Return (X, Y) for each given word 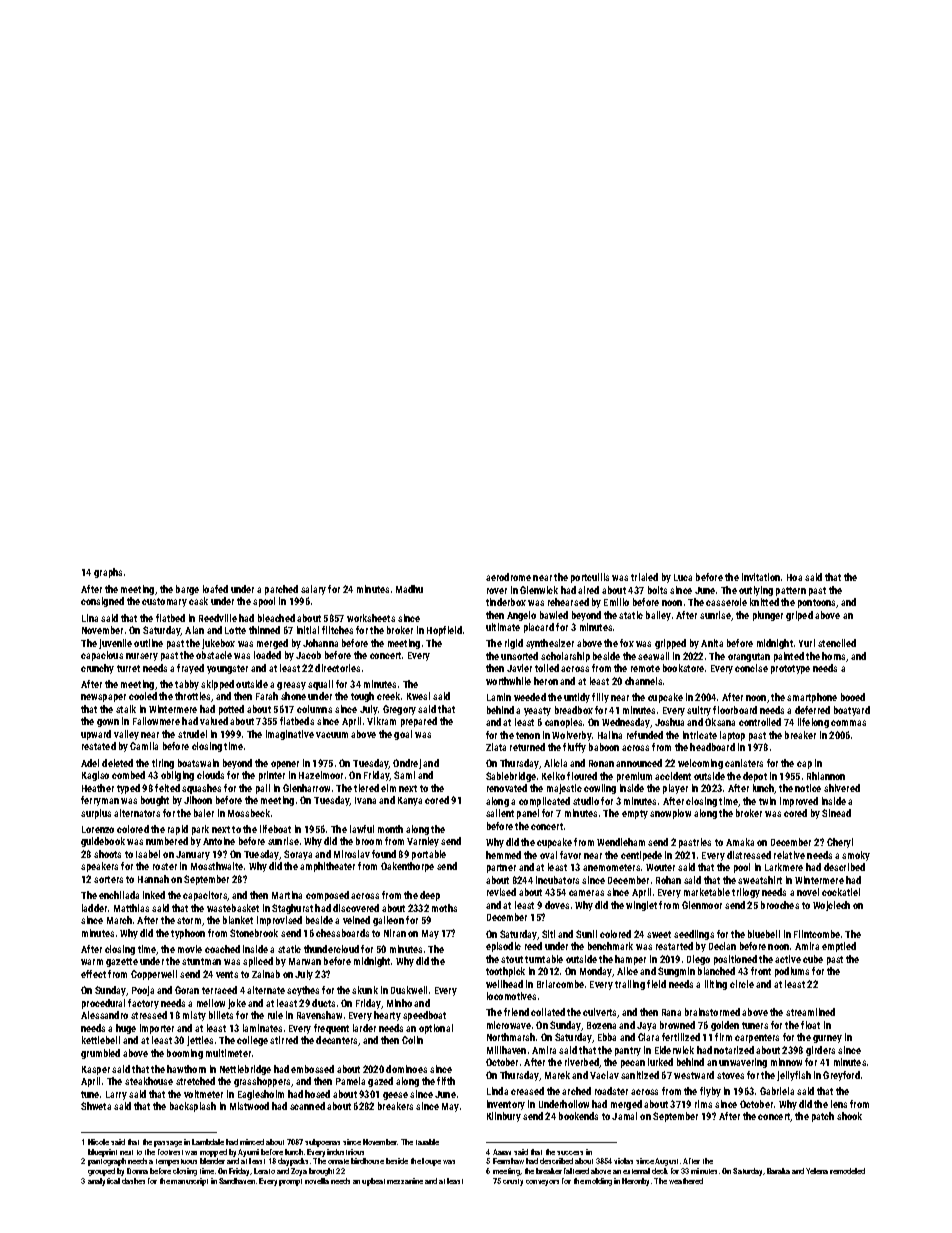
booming (185, 1054)
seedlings (694, 935)
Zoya (299, 1172)
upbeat (373, 1182)
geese (395, 1096)
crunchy (97, 669)
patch (823, 1117)
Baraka (778, 1171)
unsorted (519, 656)
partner (501, 868)
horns (833, 656)
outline (148, 643)
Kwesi (418, 696)
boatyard (852, 711)
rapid (178, 830)
